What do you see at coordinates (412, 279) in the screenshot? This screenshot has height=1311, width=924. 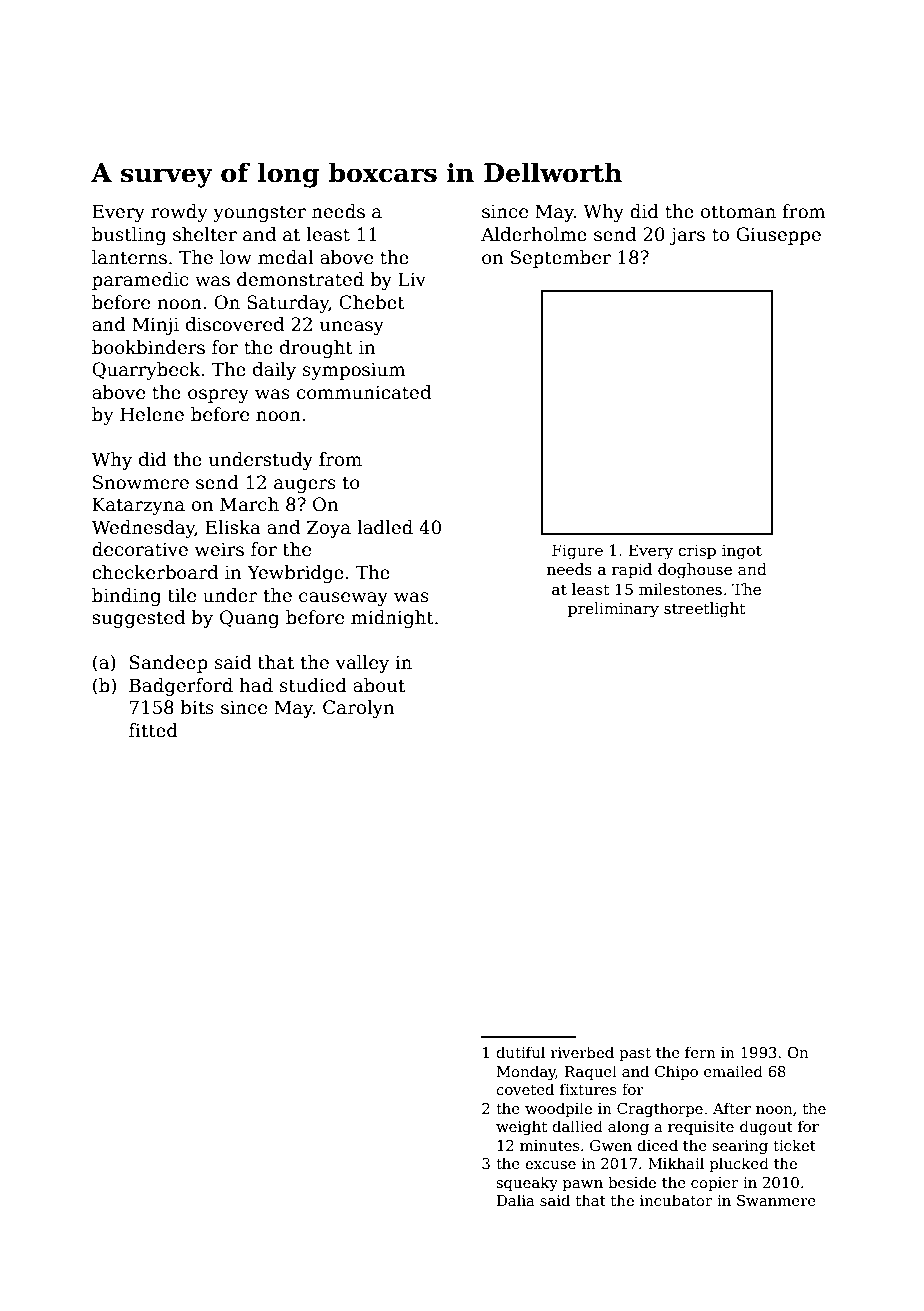 I see `Liv` at bounding box center [412, 279].
